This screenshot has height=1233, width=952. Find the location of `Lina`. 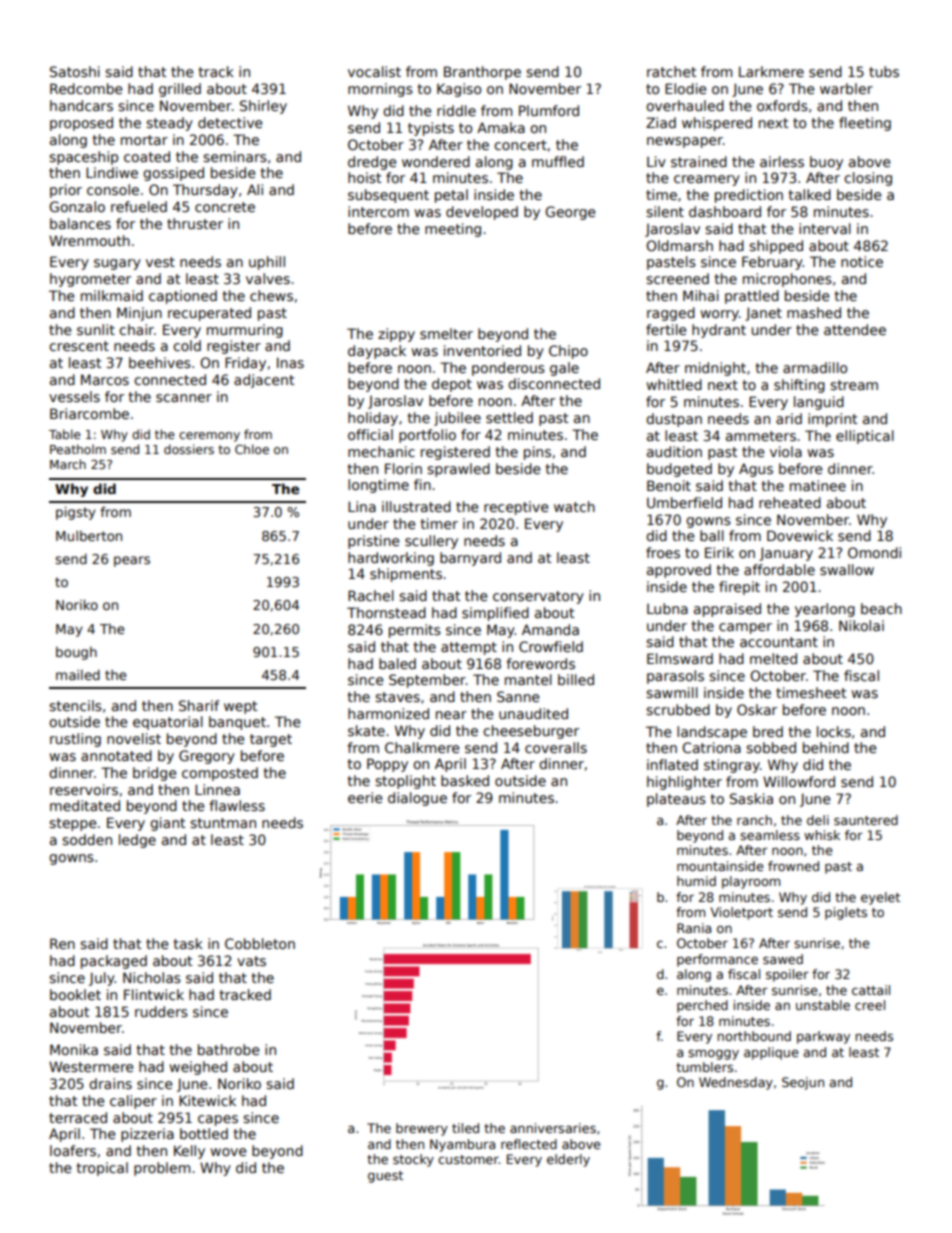

Lina is located at coordinates (362, 506).
